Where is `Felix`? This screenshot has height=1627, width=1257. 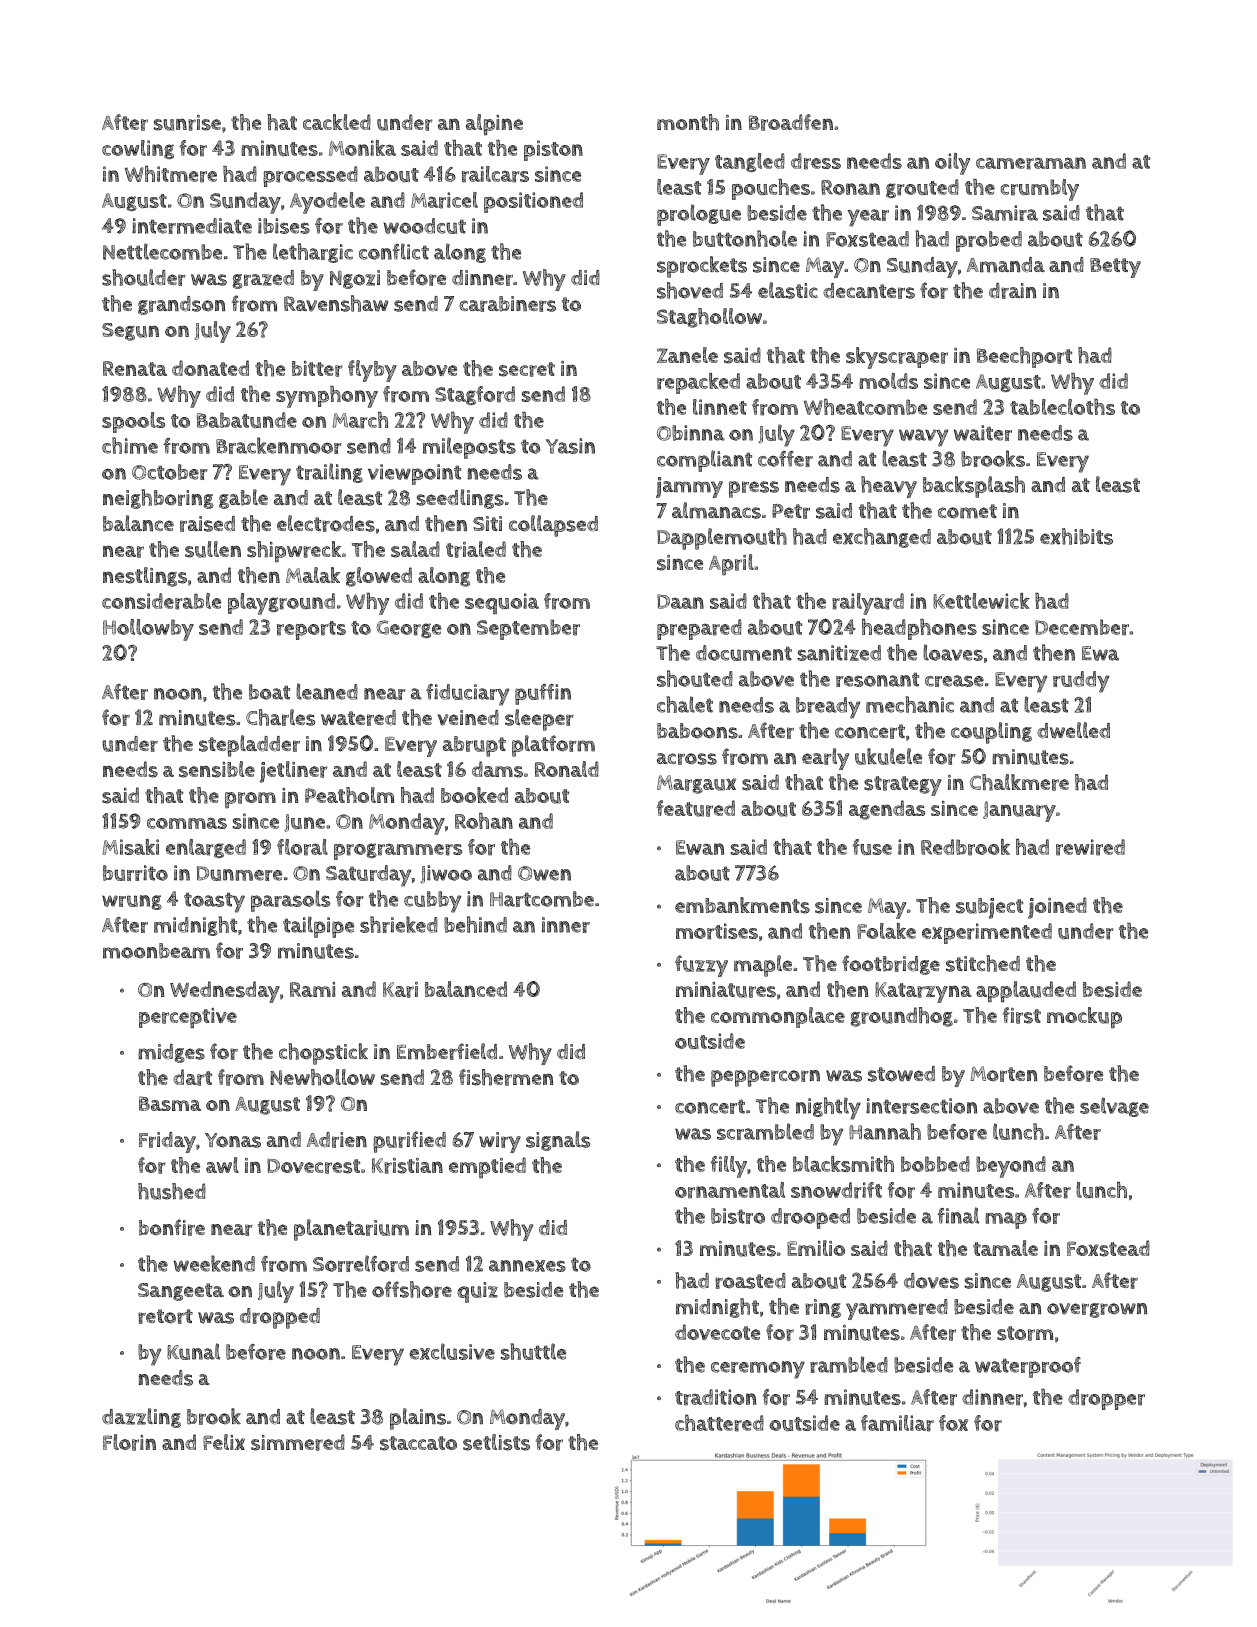
Felix is located at coordinates (224, 1442).
